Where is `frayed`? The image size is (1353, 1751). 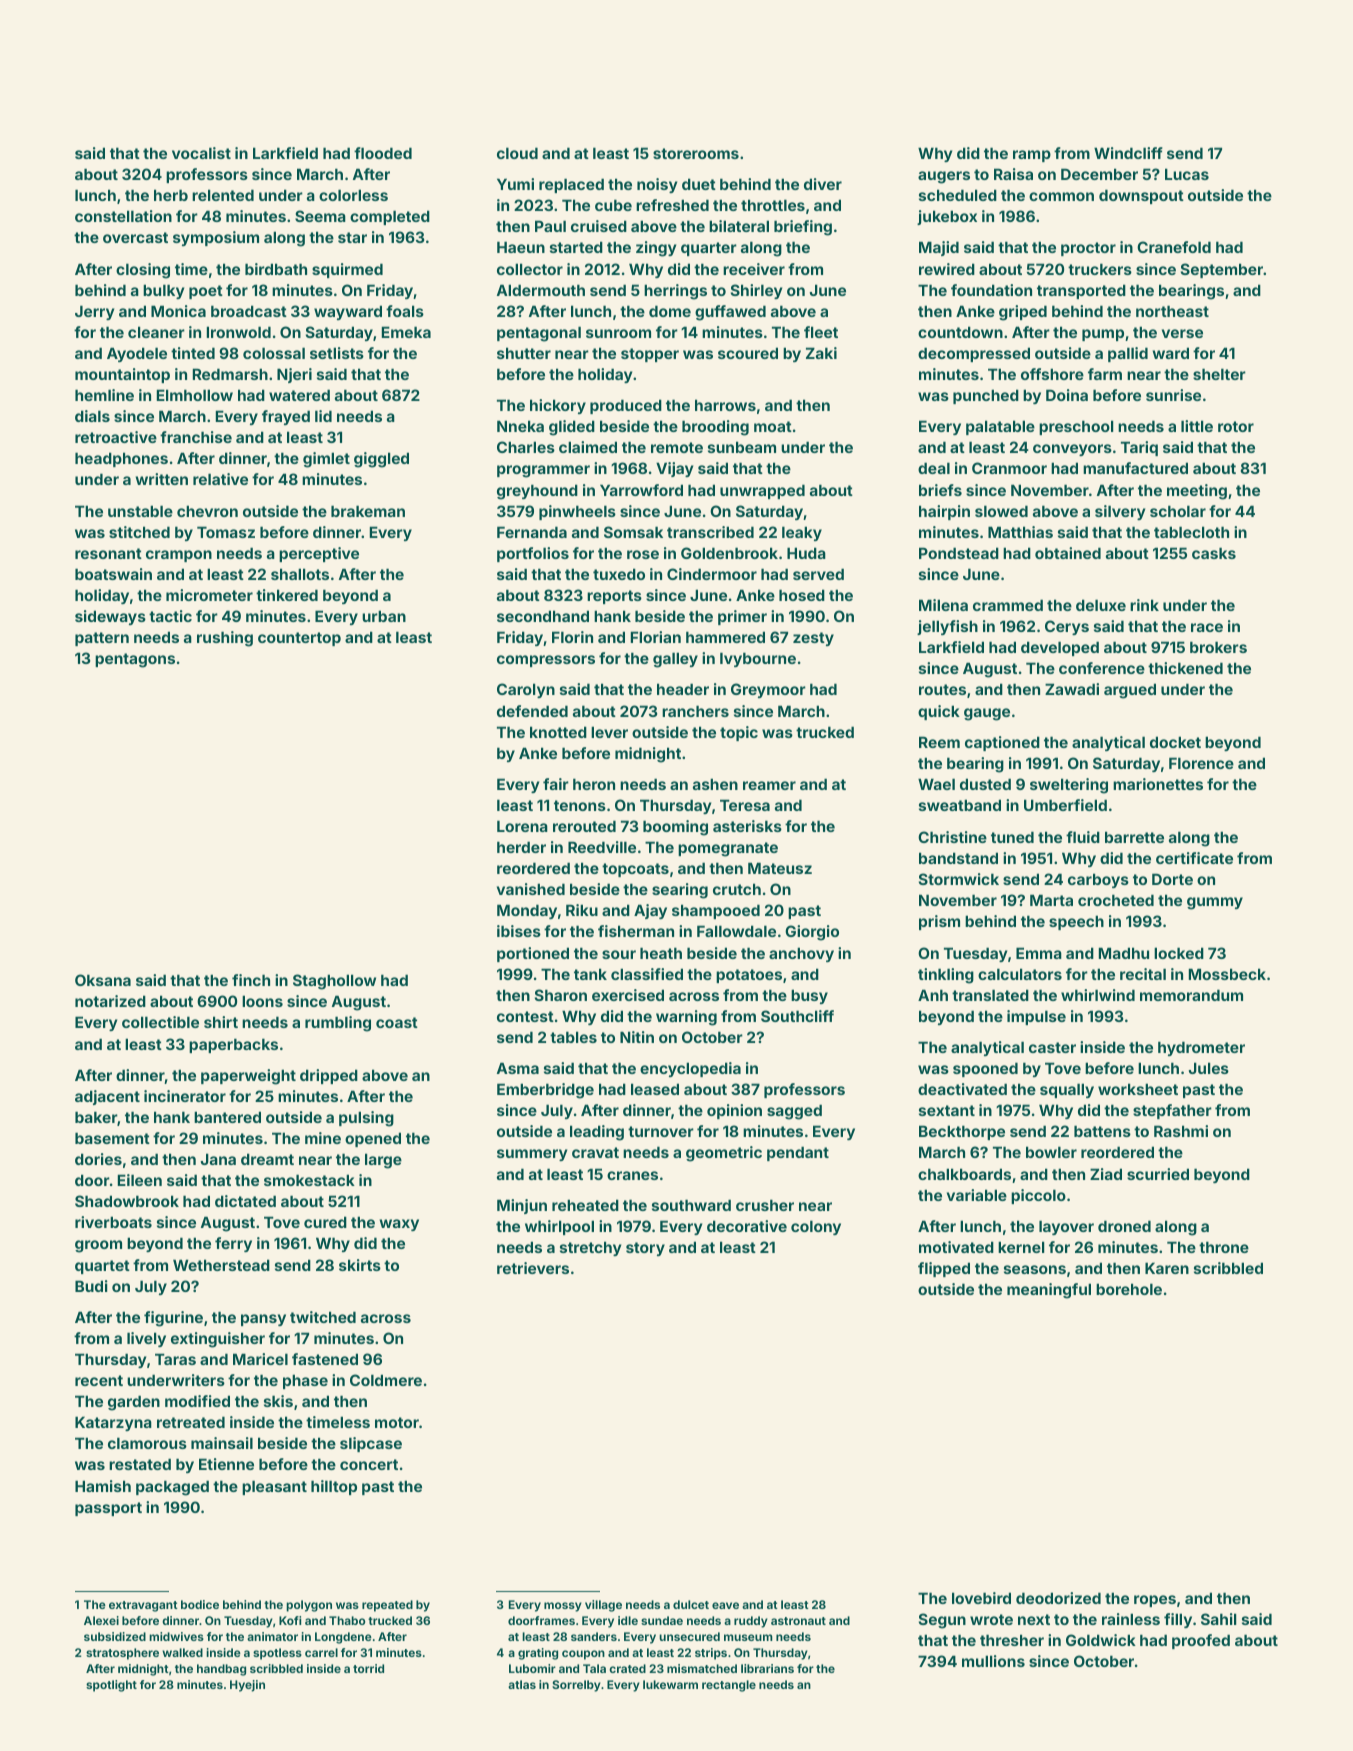
frayed is located at coordinates (286, 417).
